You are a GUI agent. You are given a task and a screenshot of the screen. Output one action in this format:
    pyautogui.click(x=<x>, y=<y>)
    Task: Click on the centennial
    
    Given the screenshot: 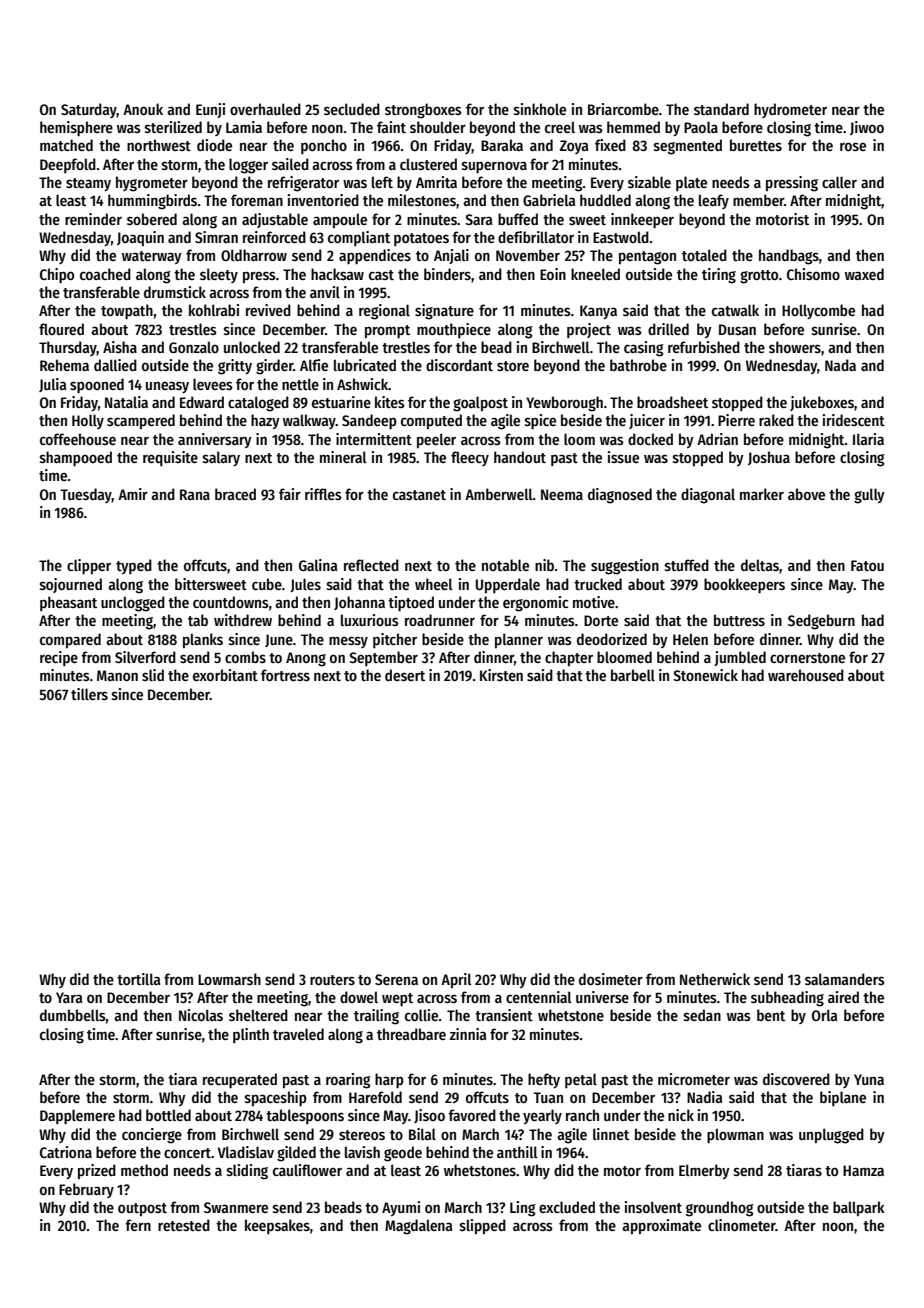 What is the action you would take?
    pyautogui.click(x=539, y=997)
